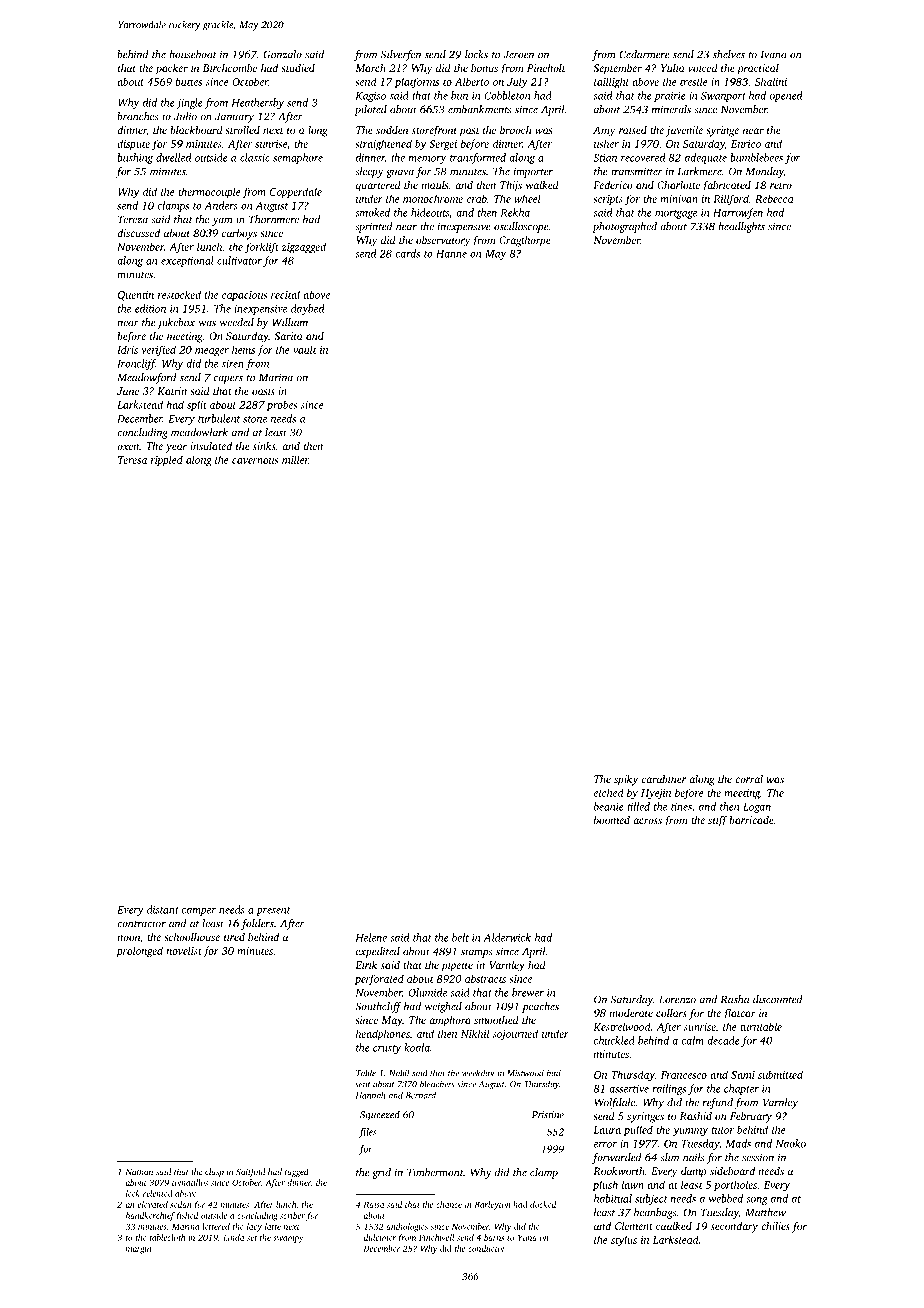 The height and width of the screenshot is (1308, 924). I want to click on Finchwell, so click(436, 1237).
